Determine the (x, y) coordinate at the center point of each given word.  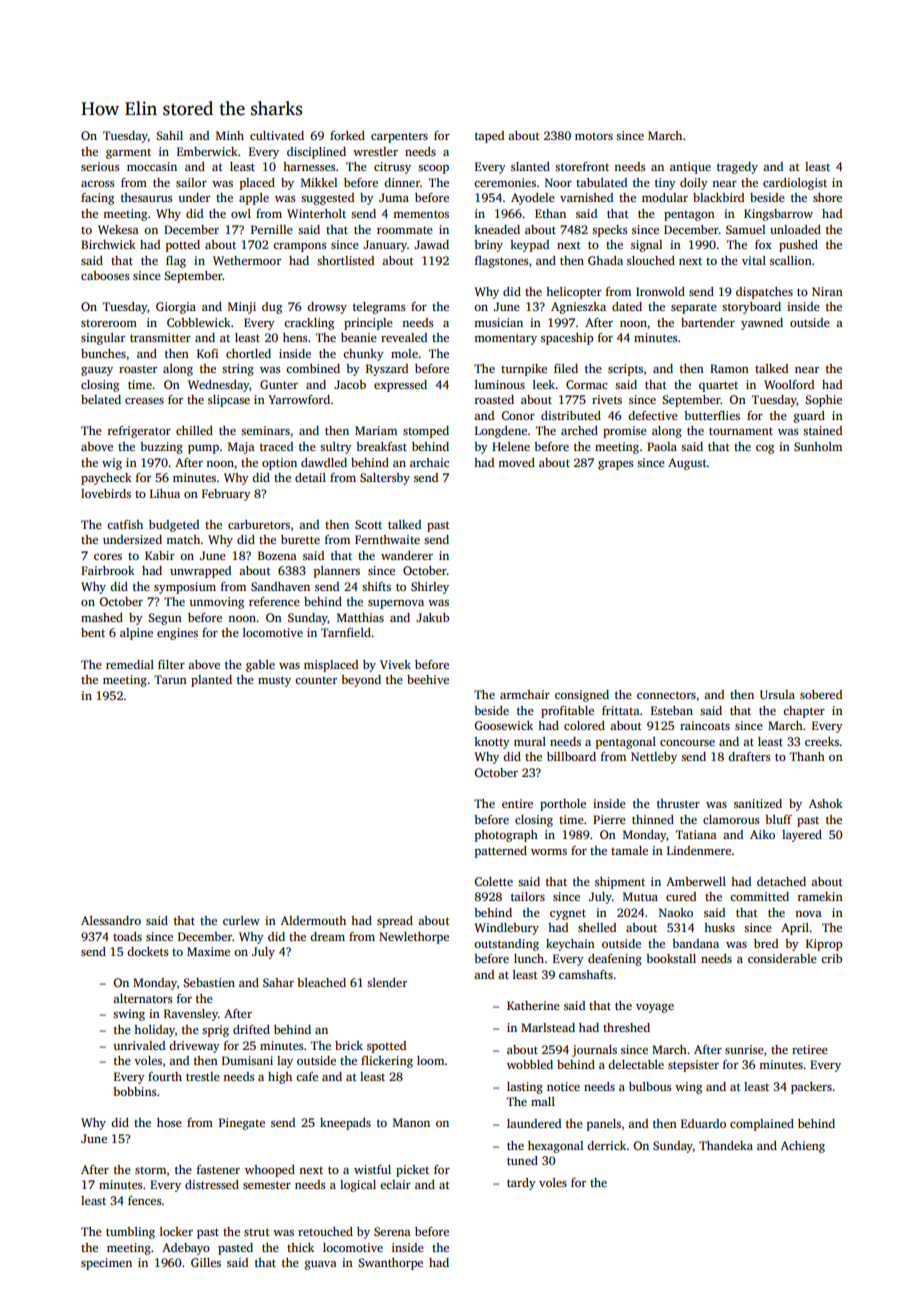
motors (594, 136)
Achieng (803, 1147)
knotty (492, 743)
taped (489, 137)
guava (321, 1265)
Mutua (640, 896)
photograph (506, 836)
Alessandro (111, 920)
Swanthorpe (390, 1264)
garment (128, 154)
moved (516, 462)
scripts (625, 370)
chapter (804, 712)
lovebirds (106, 493)
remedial (130, 664)
